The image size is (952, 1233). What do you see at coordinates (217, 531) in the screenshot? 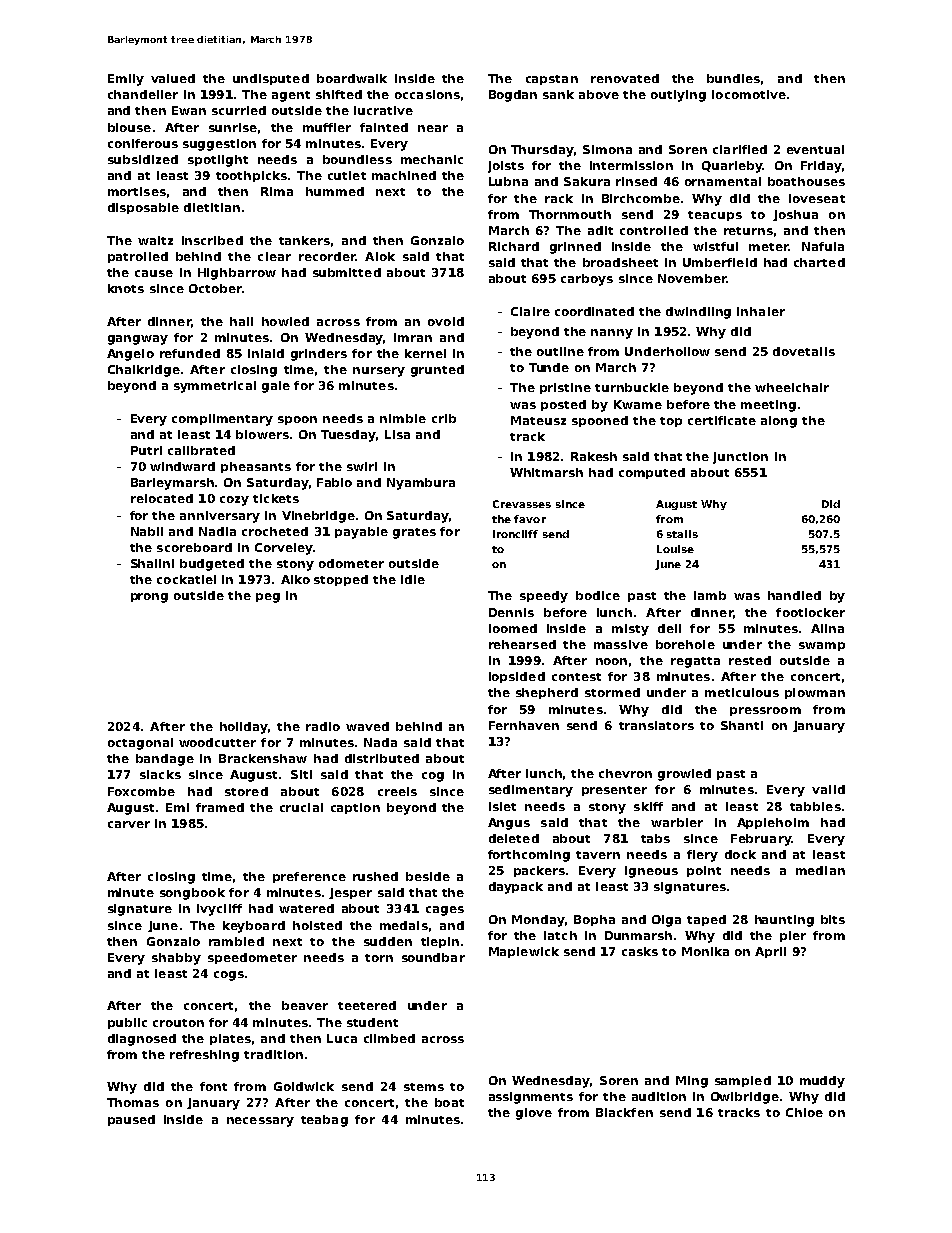
I see `Nadia` at bounding box center [217, 531].
